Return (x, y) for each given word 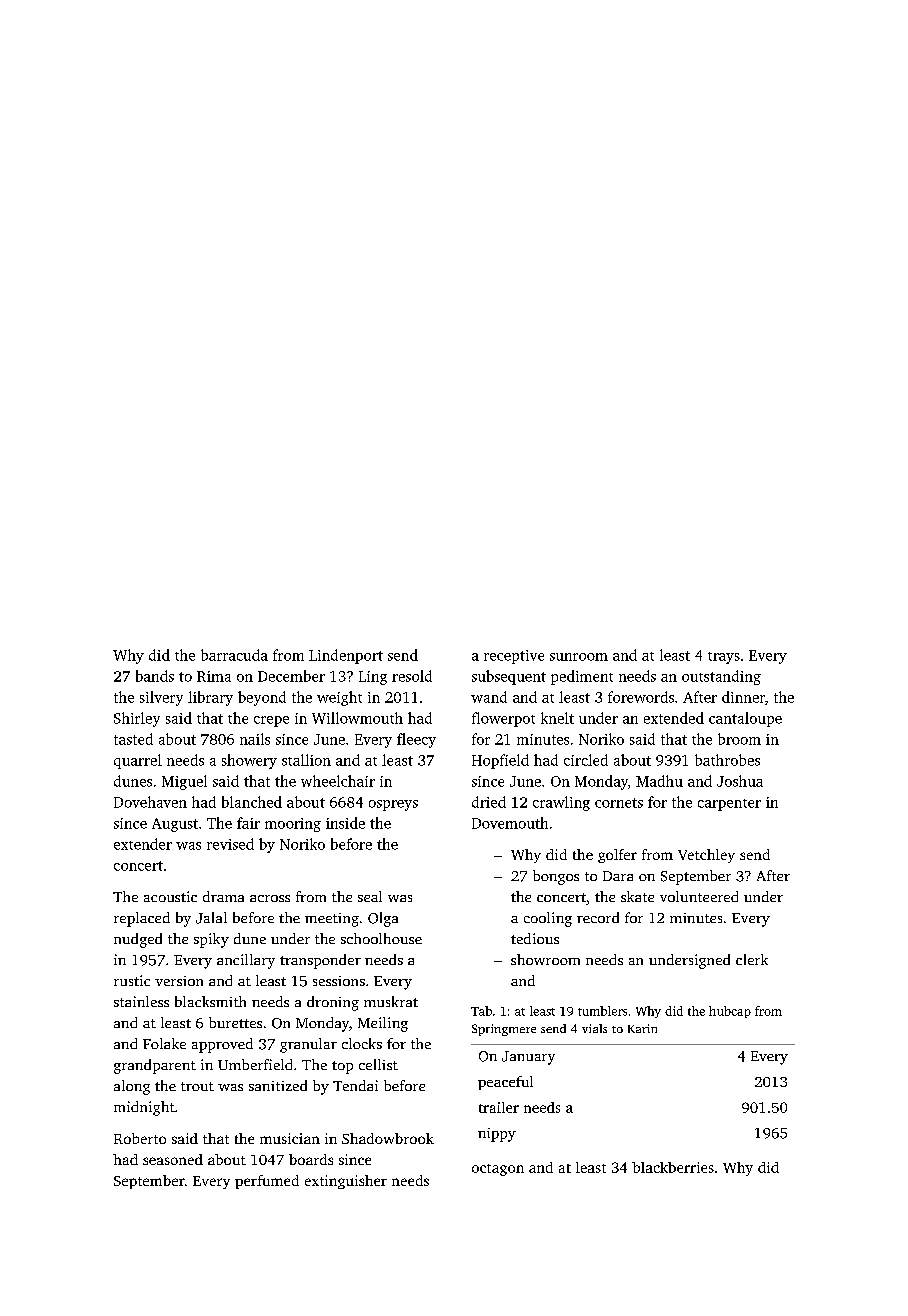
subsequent (509, 677)
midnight (144, 1108)
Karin (642, 1028)
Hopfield (500, 761)
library (210, 698)
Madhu (659, 781)
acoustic (170, 896)
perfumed (267, 1182)
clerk (752, 959)
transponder (320, 961)
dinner (743, 697)
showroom (545, 959)
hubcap (730, 1012)
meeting (332, 920)
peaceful (505, 1083)
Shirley (137, 719)
